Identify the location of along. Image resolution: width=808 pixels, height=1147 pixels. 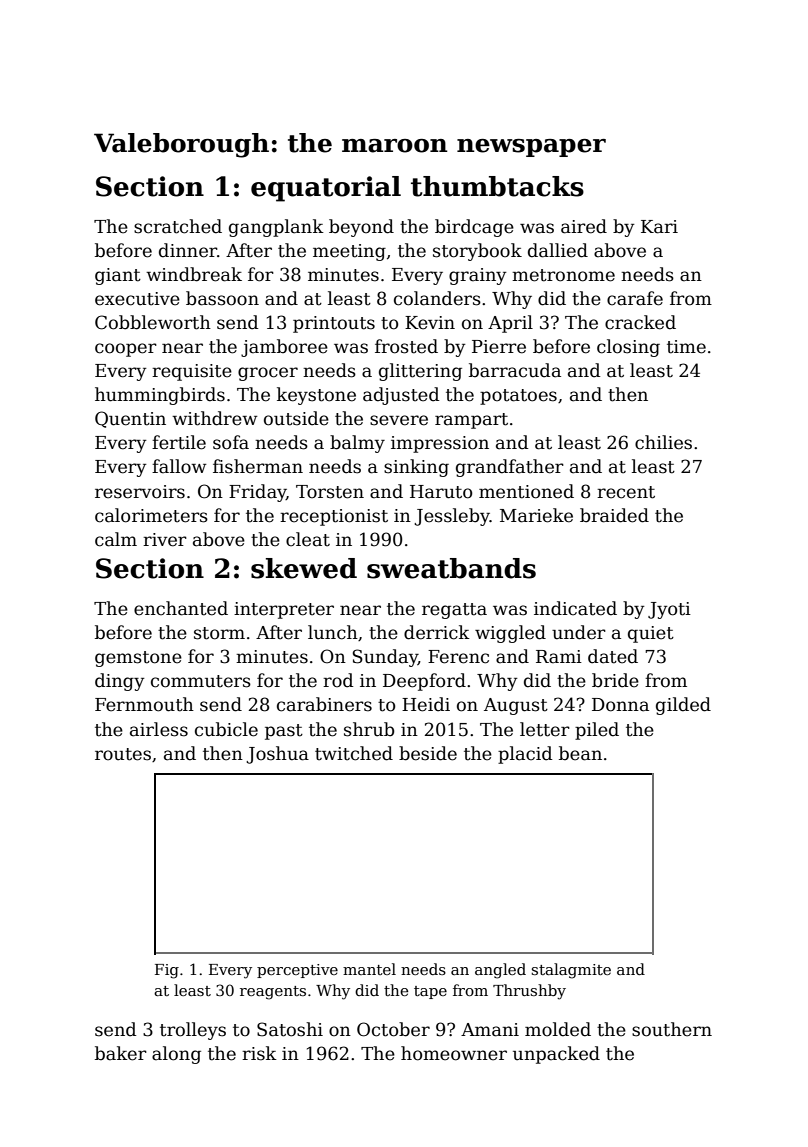
(176, 1055).
